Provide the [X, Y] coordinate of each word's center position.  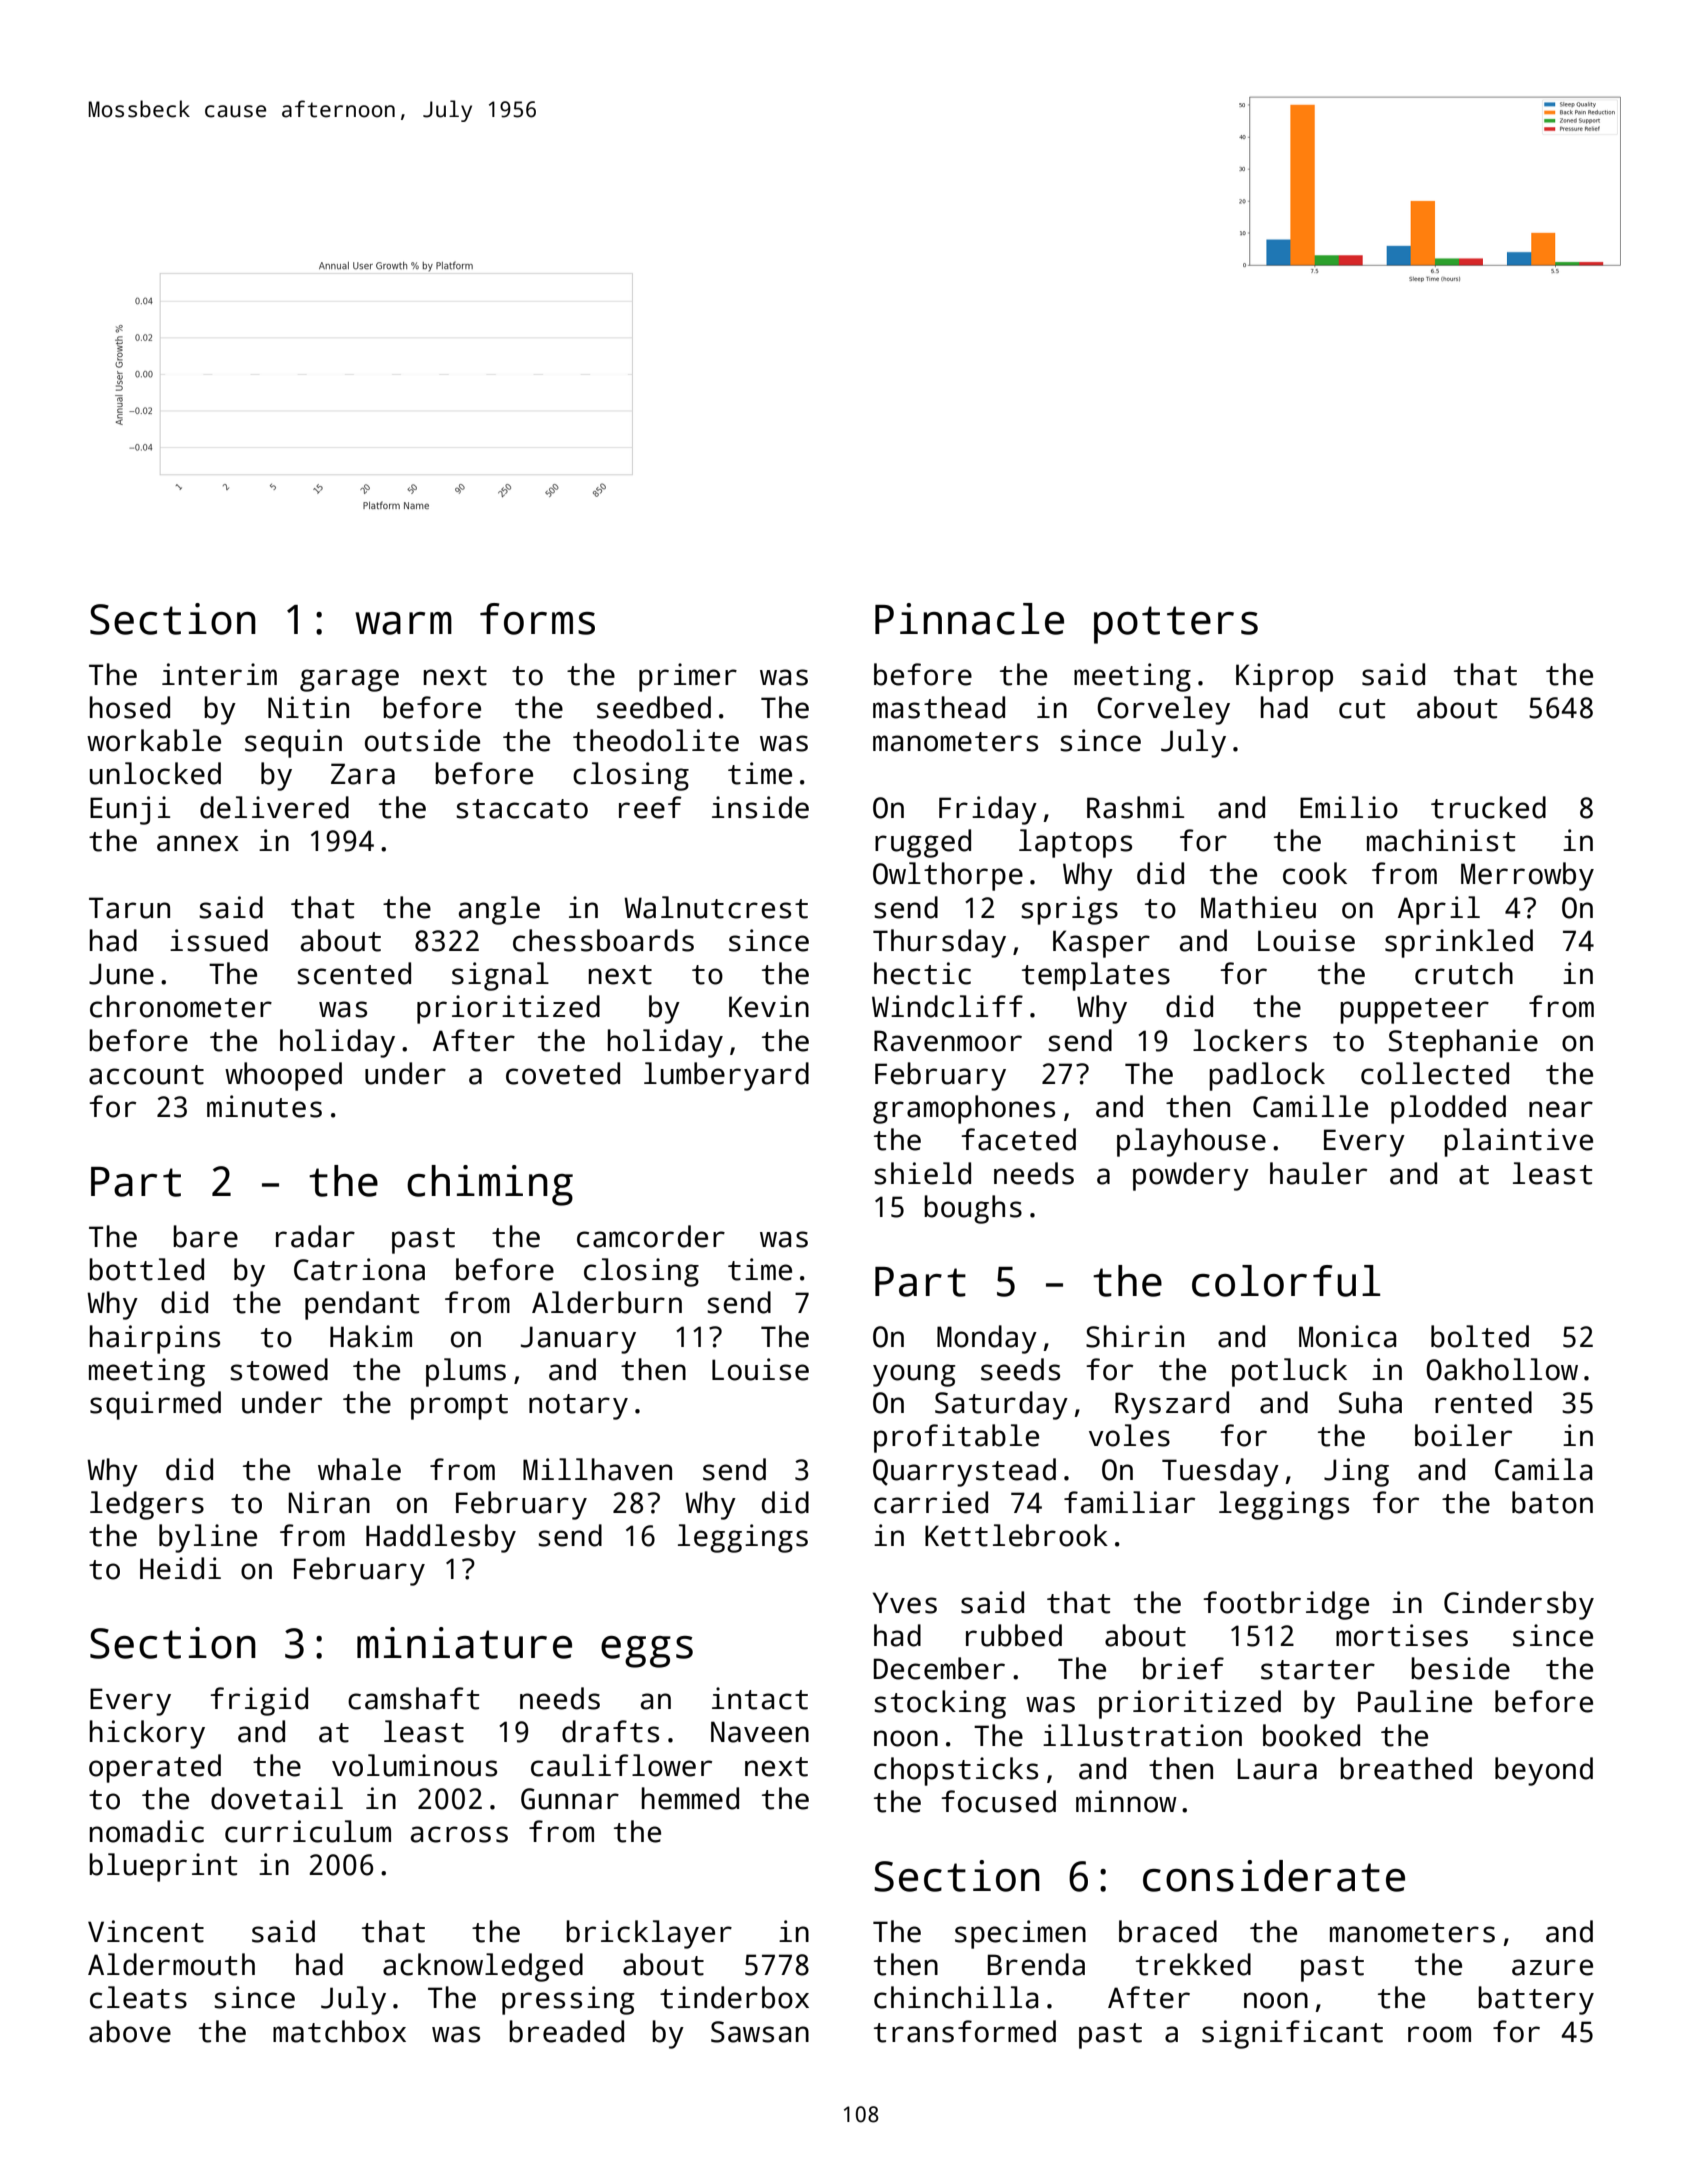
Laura [1277, 1769]
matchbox [339, 2031]
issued [219, 940]
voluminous [414, 1765]
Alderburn [607, 1302]
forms [537, 619]
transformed [965, 2031]
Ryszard [1172, 1405]
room [1439, 2034]
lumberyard [726, 1076]
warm [403, 623]
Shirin [1135, 1336]
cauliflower [621, 1765]
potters [1176, 625]
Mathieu [1258, 907]
